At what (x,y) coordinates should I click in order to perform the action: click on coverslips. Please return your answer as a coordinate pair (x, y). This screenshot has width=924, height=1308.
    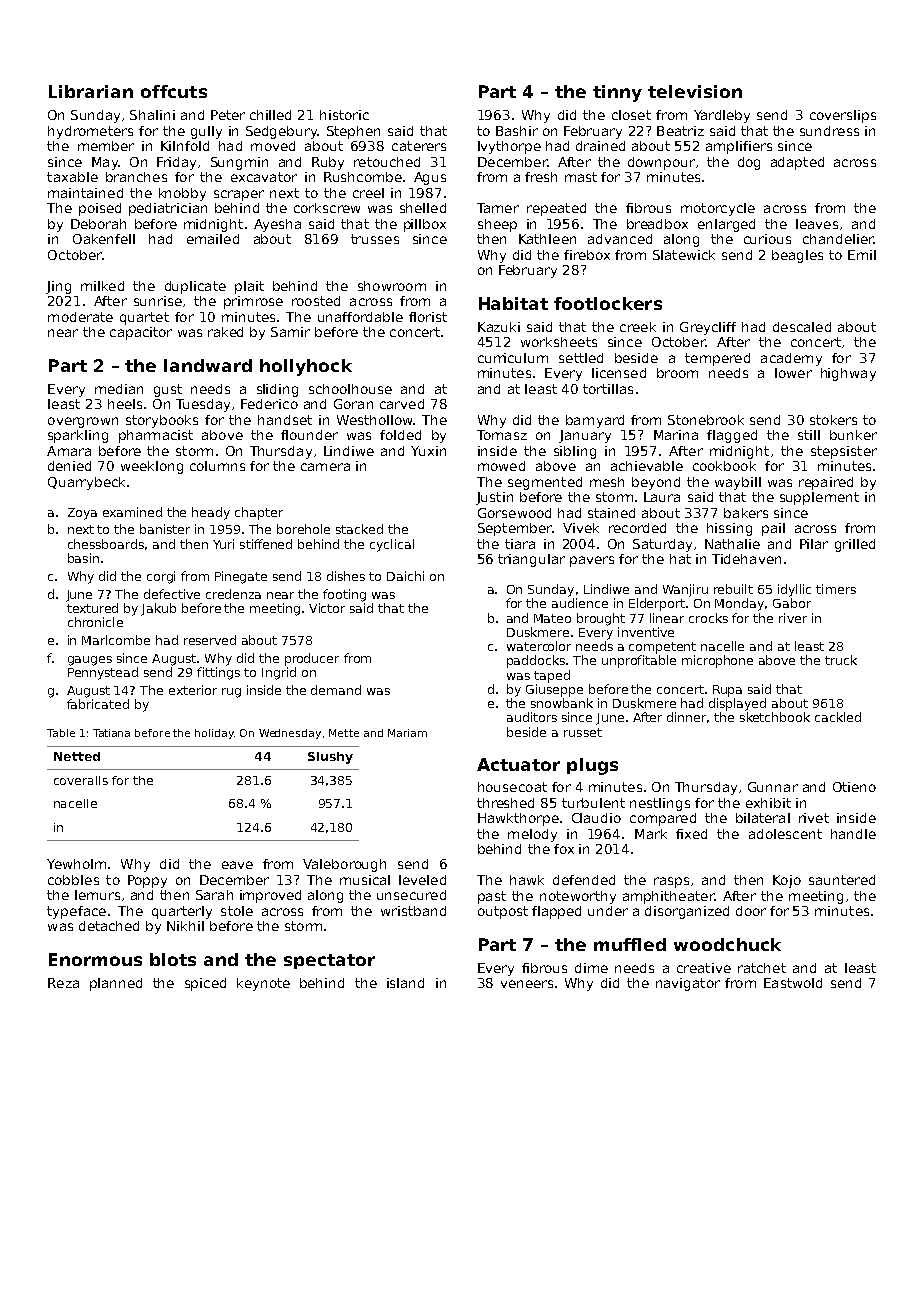
    Looking at the image, I should click on (843, 116).
